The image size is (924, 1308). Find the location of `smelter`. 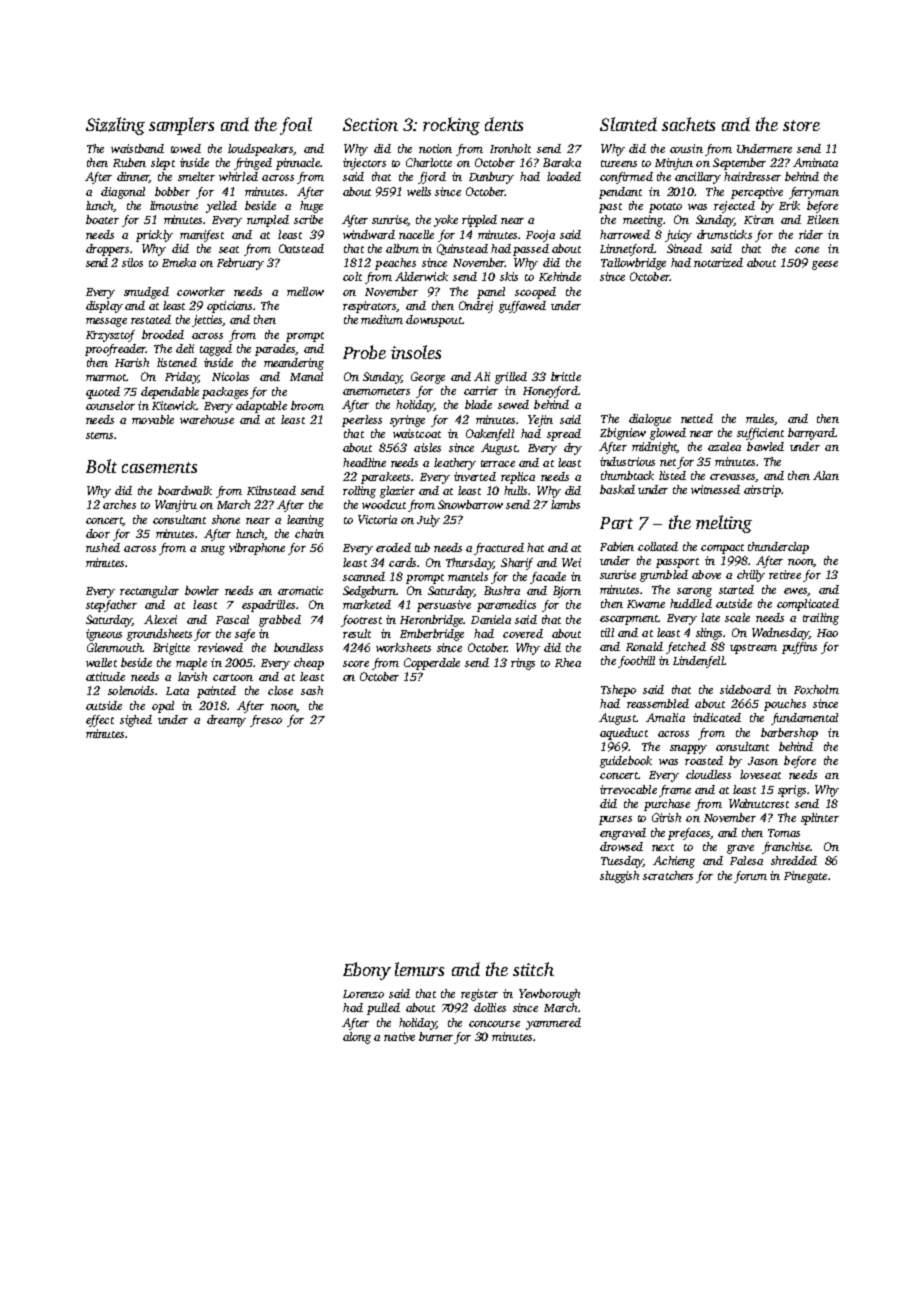

smelter is located at coordinates (196, 176).
